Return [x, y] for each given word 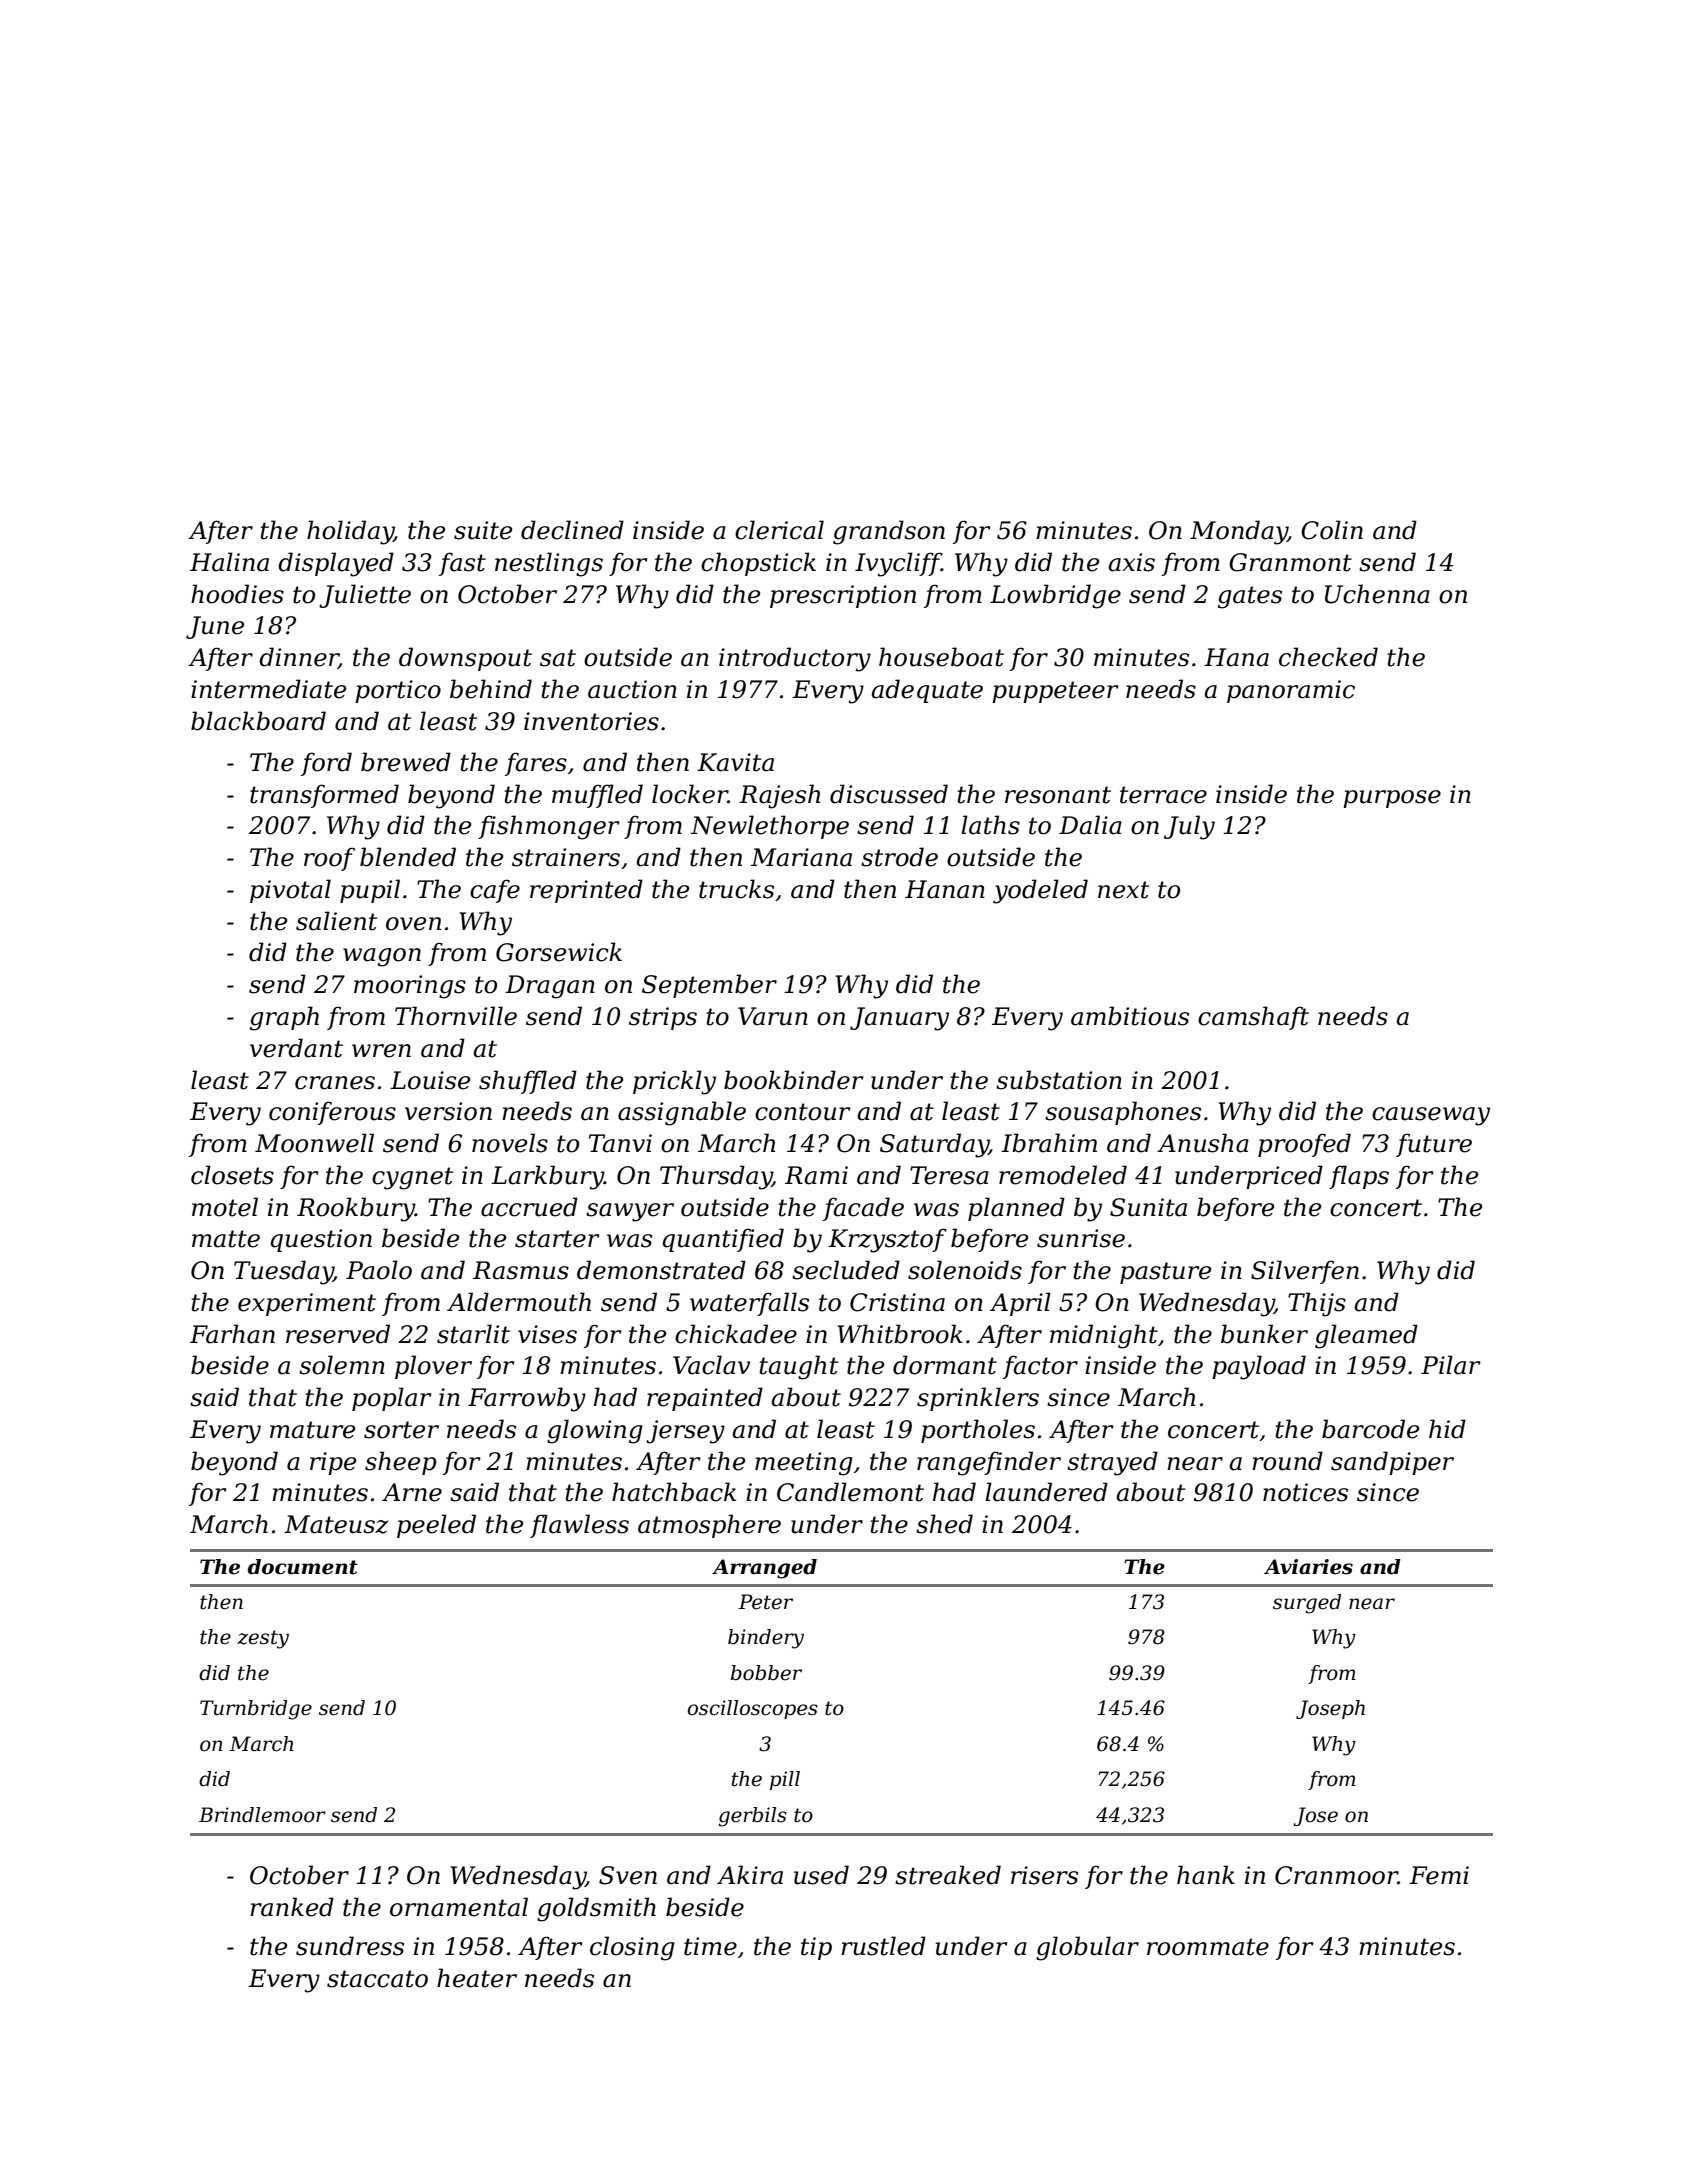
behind [491, 689]
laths [990, 825]
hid [1447, 1429]
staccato [377, 1979]
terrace [1163, 795]
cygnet [412, 1178]
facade [863, 1209]
